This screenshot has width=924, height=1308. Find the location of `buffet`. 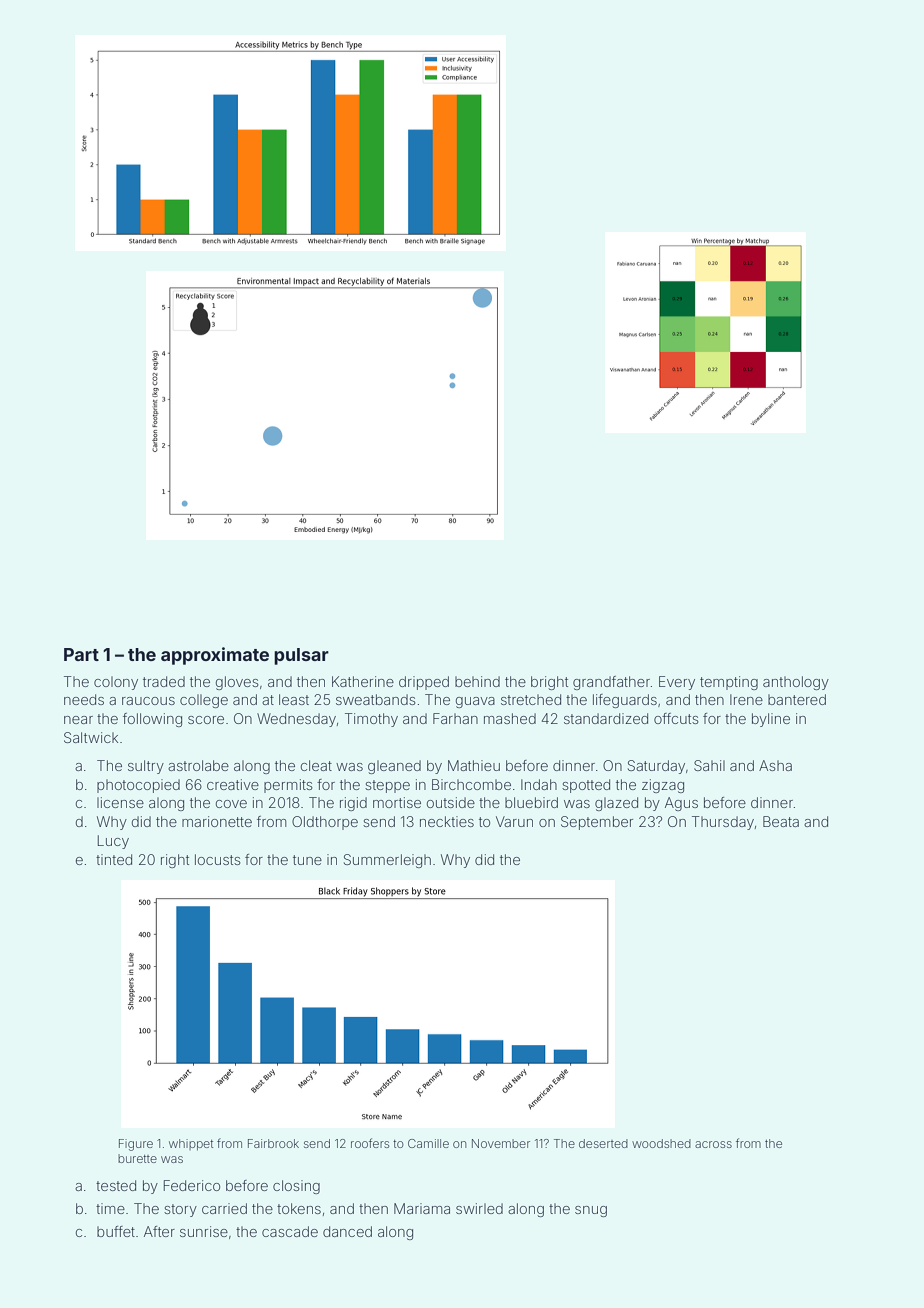

buffet is located at coordinates (116, 1231).
